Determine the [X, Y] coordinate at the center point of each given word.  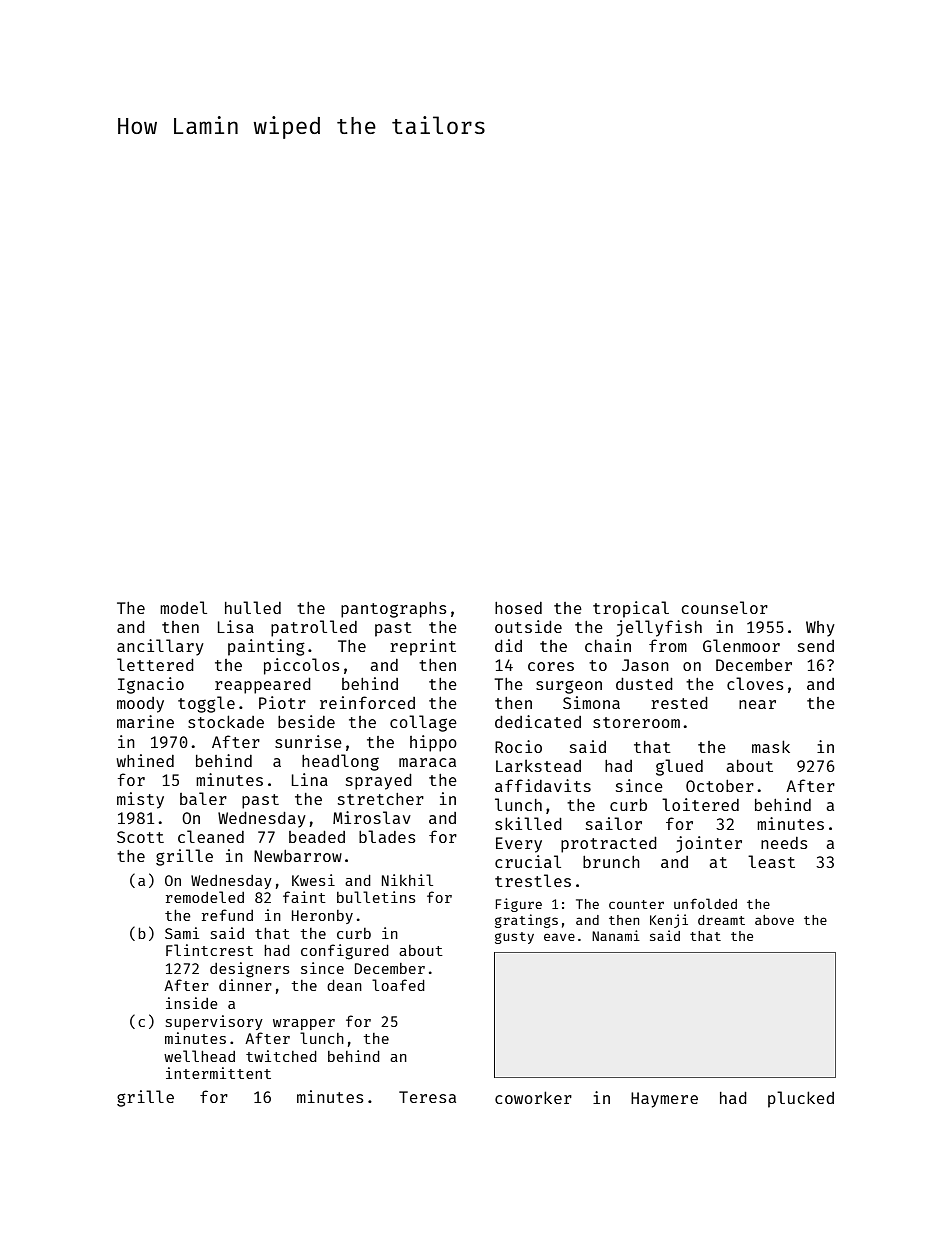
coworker [533, 1097]
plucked [801, 1099]
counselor [724, 607]
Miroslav [372, 817]
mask [771, 746]
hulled [253, 607]
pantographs [394, 610]
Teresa [427, 1097]
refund [227, 915]
